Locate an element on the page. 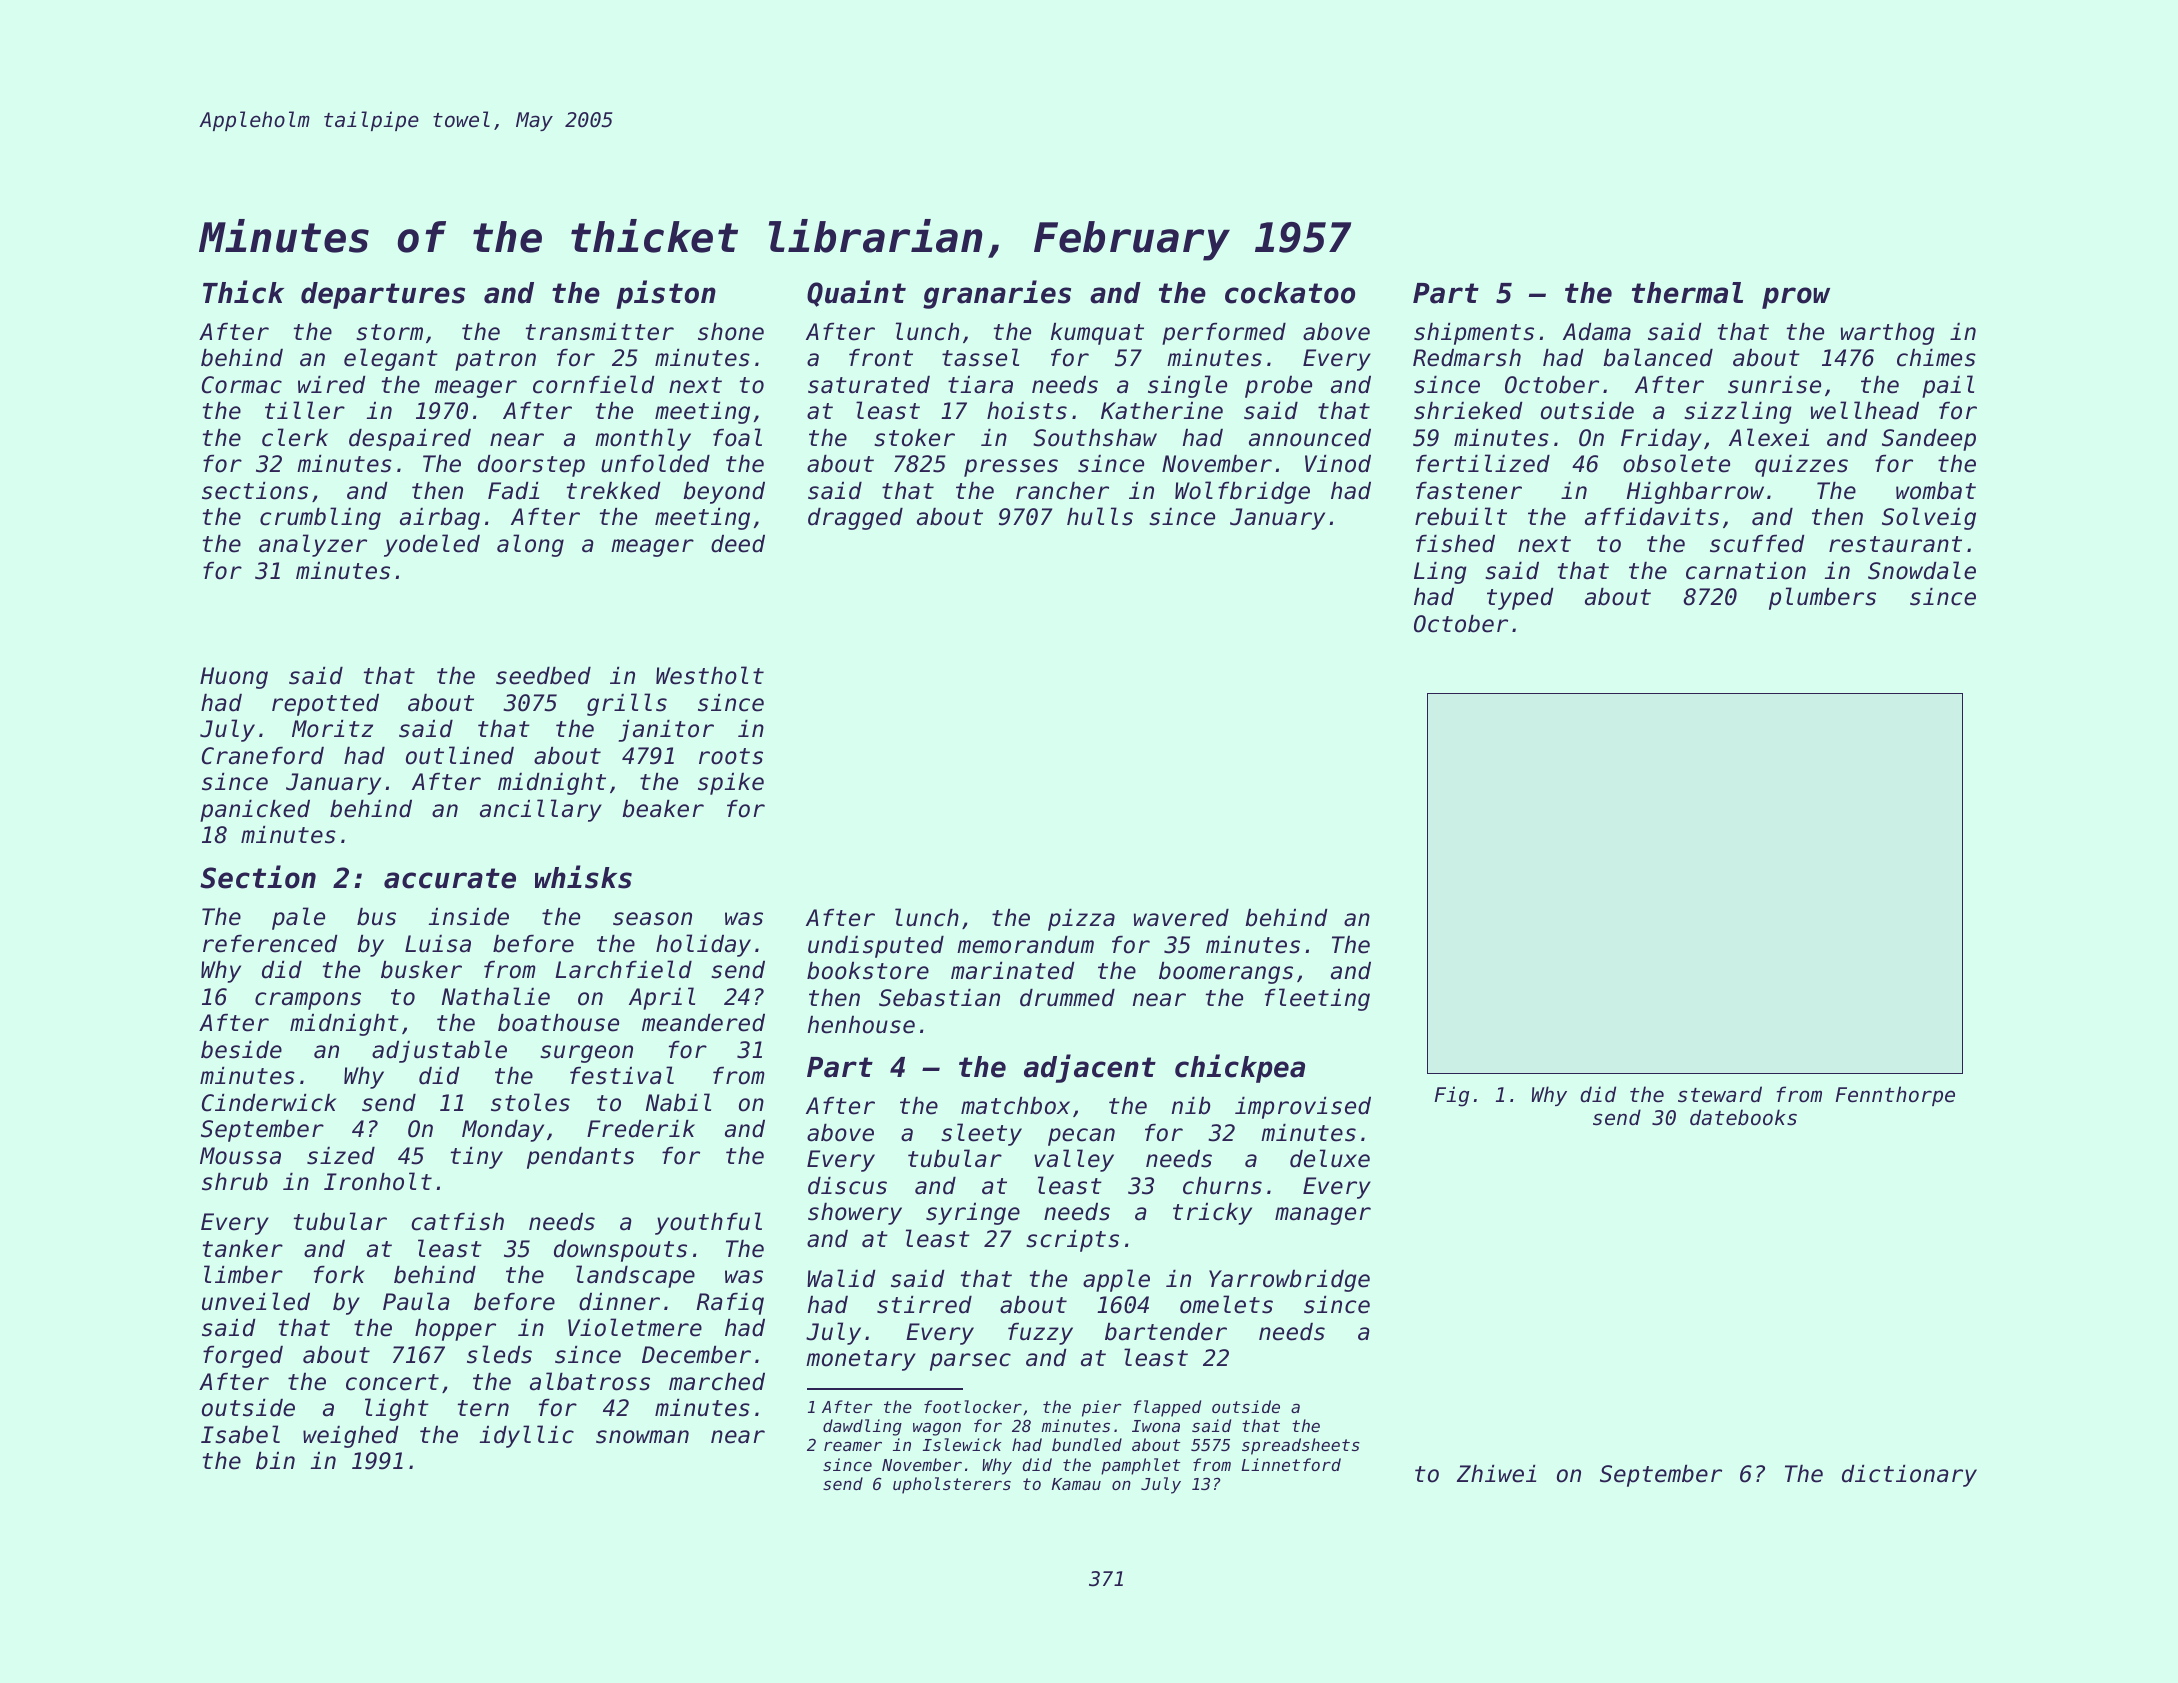 The width and height of the image is (2178, 1683). spike is located at coordinates (731, 784).
